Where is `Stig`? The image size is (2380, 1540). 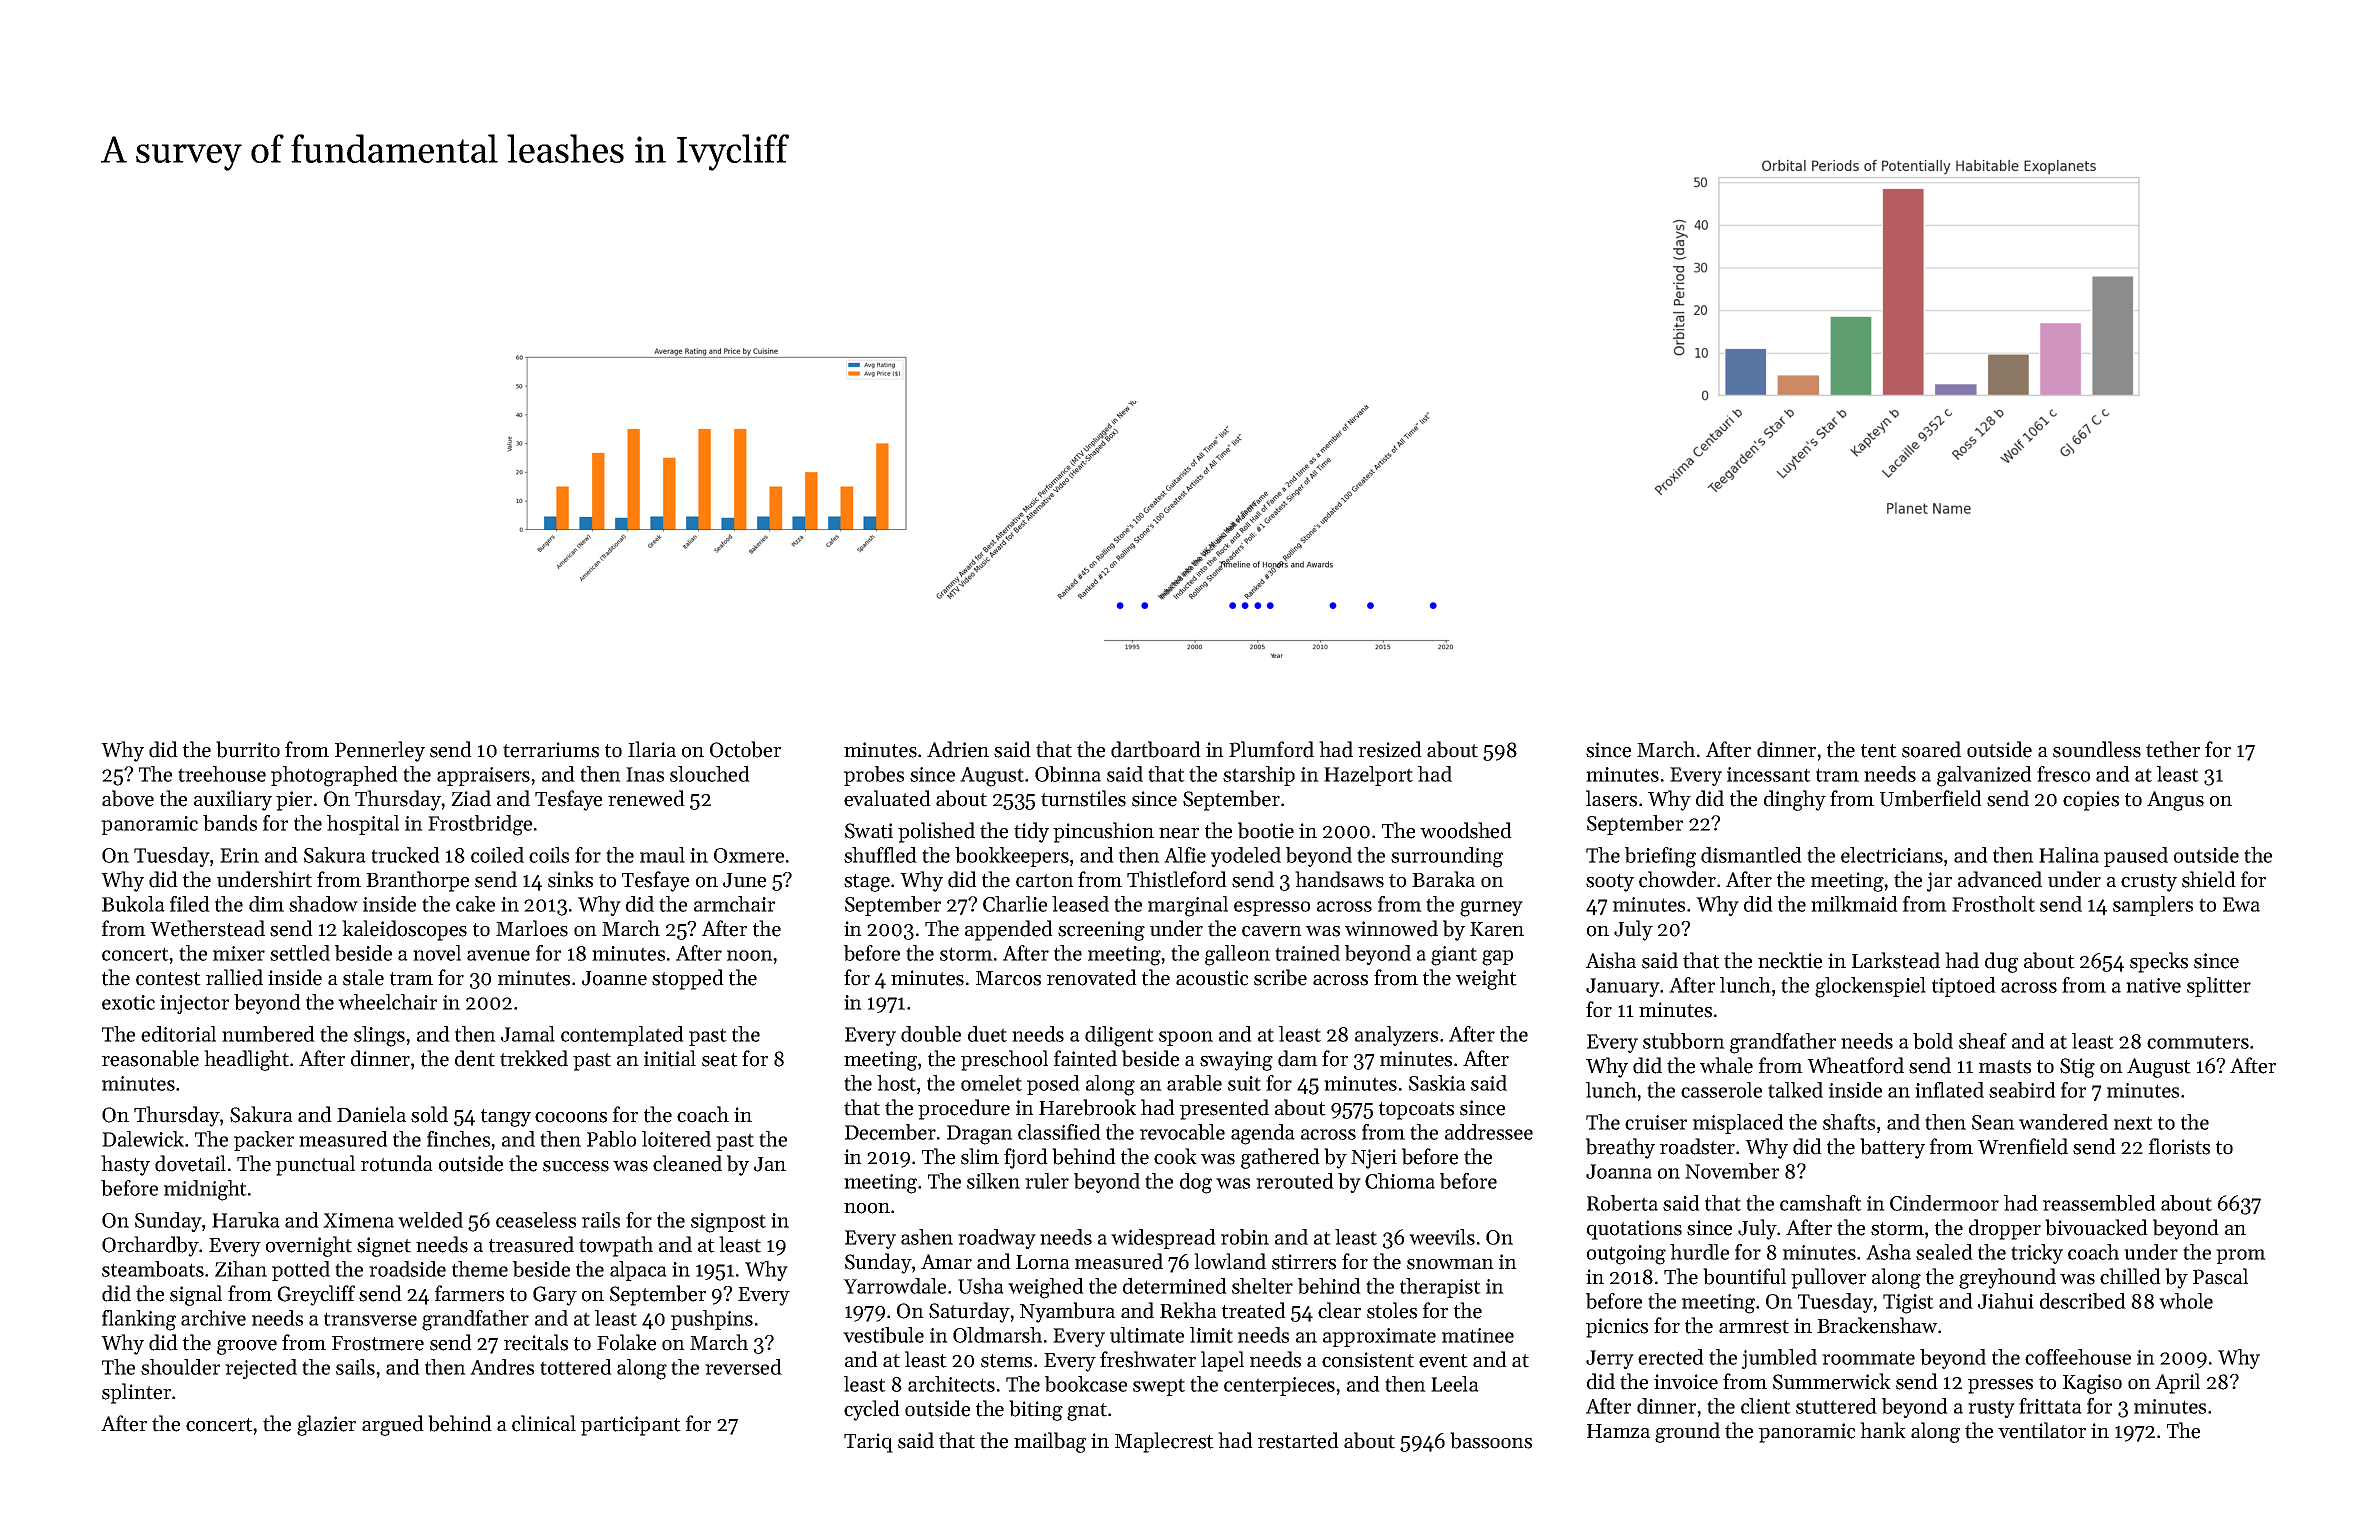 Stig is located at coordinates (2077, 1068).
